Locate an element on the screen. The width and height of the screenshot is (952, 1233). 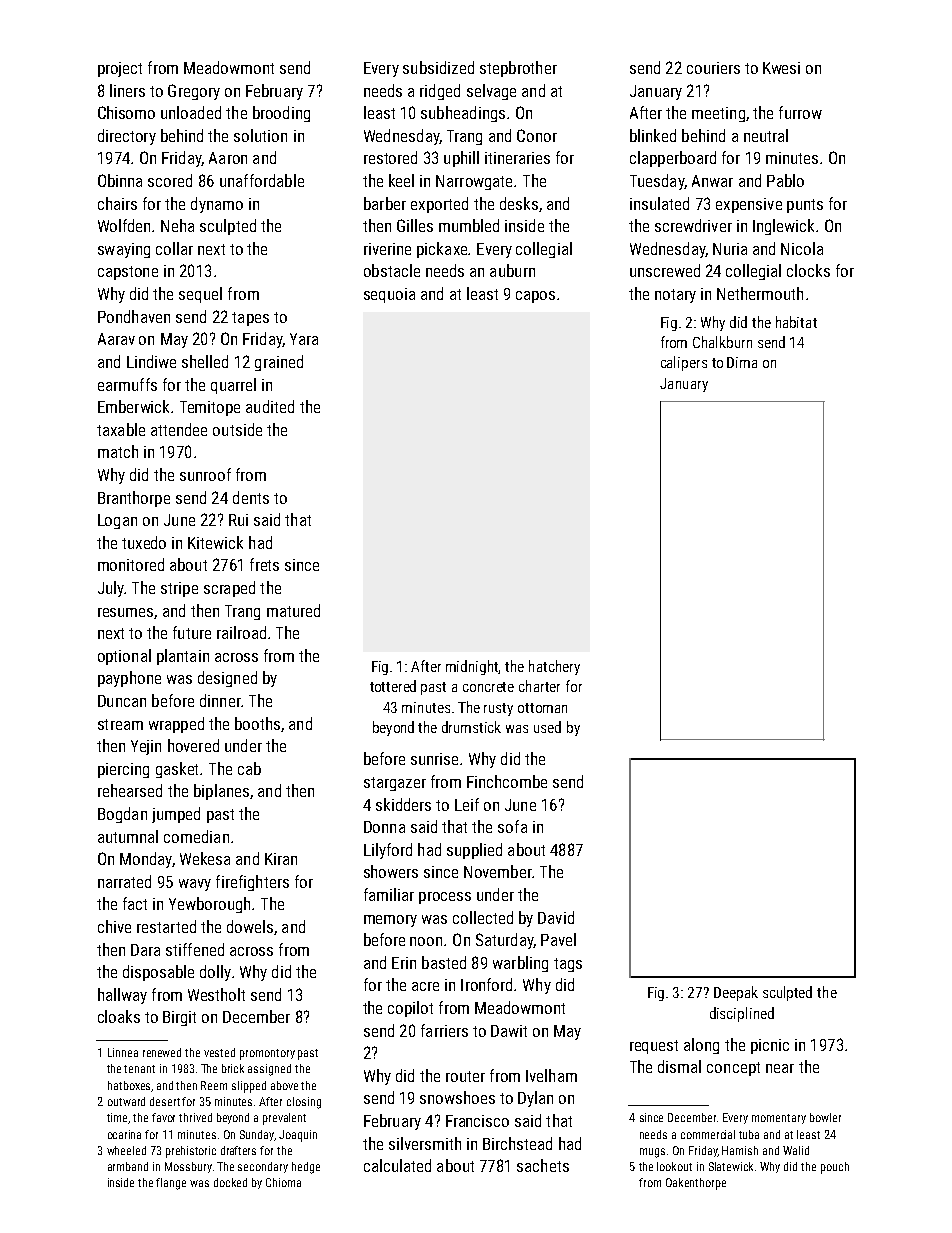
designed is located at coordinates (227, 679).
